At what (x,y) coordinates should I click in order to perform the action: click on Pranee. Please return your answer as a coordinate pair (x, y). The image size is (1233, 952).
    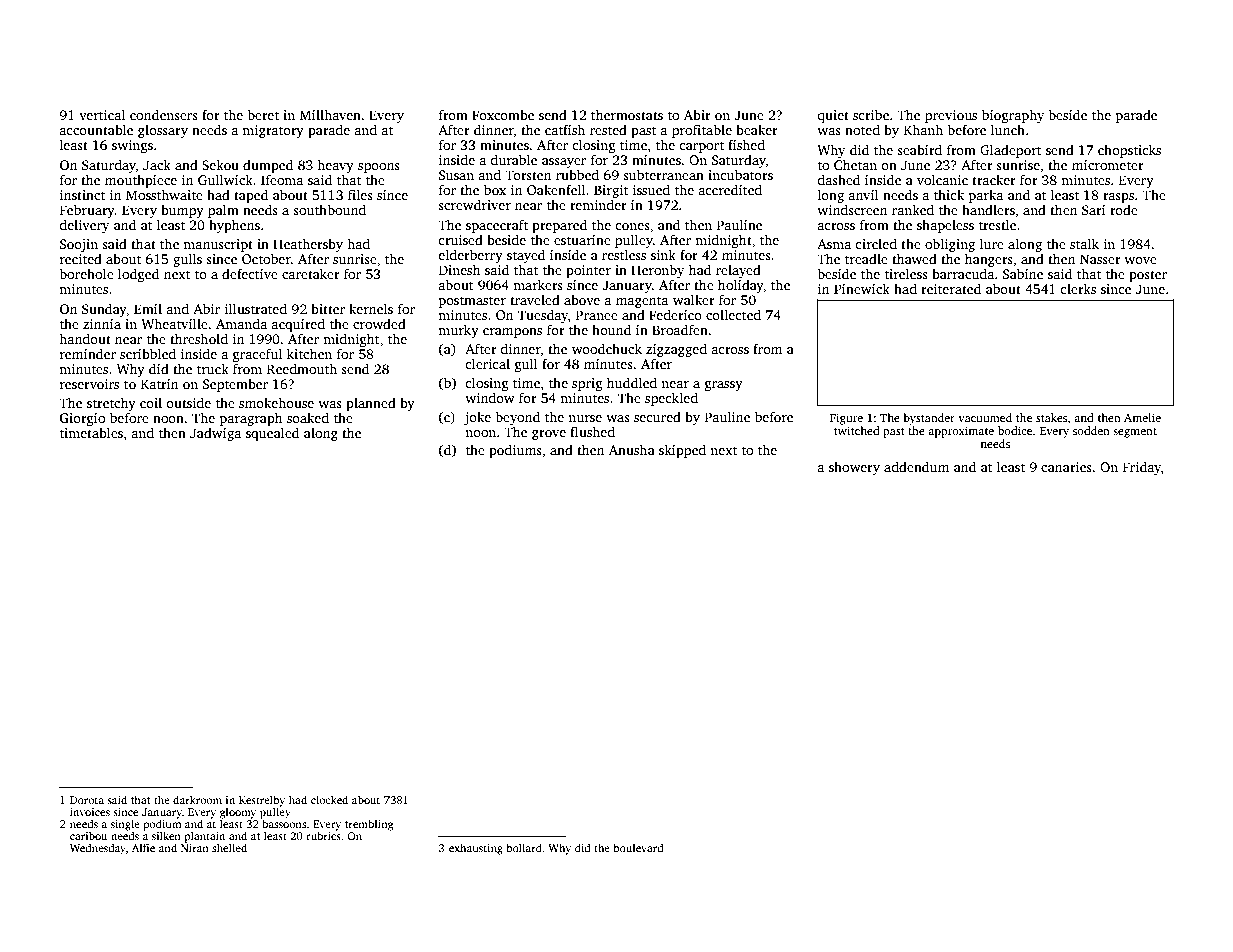
    Looking at the image, I should click on (597, 315).
